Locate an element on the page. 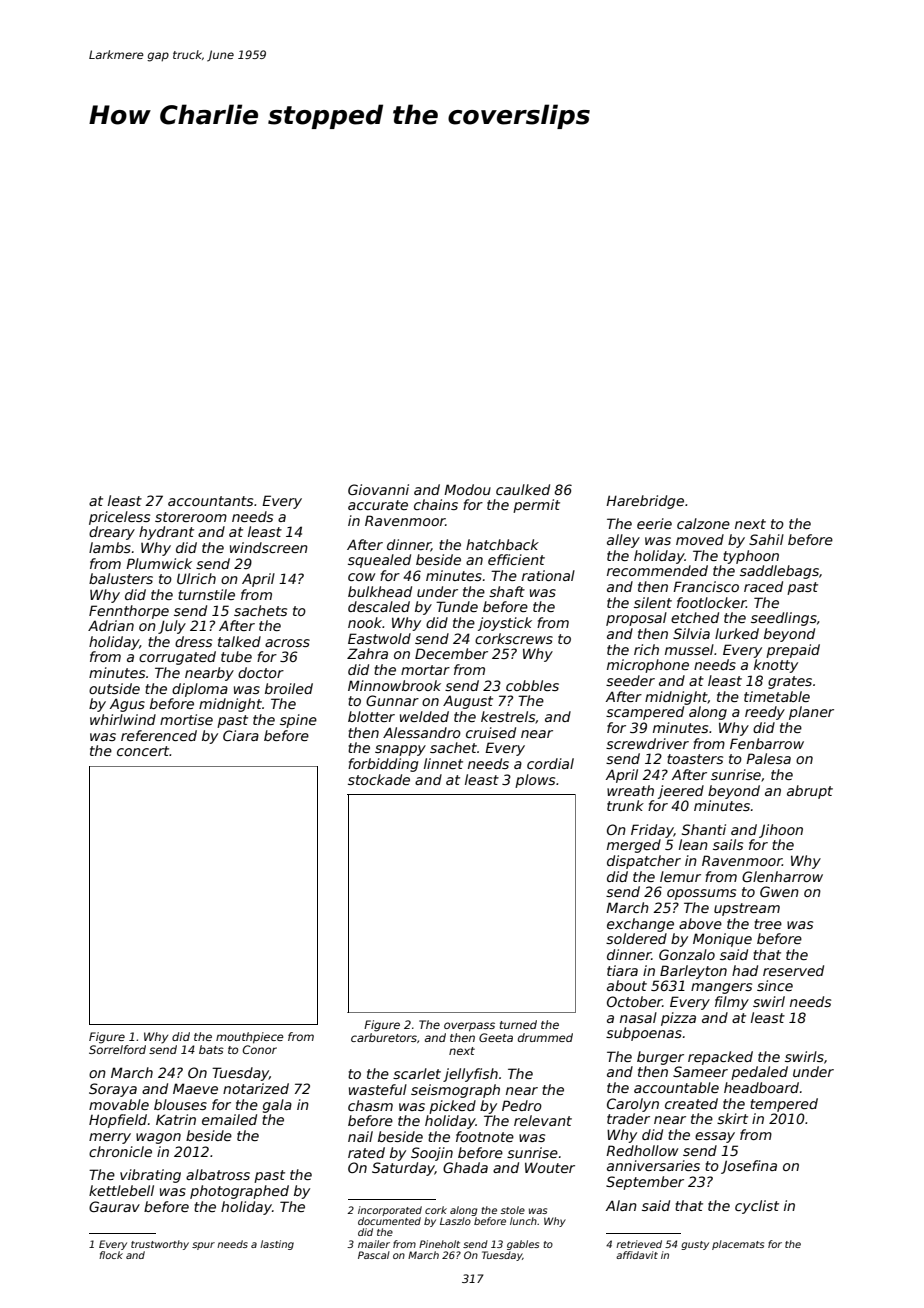 The width and height of the page is (924, 1308). mouthpiece is located at coordinates (250, 1038).
